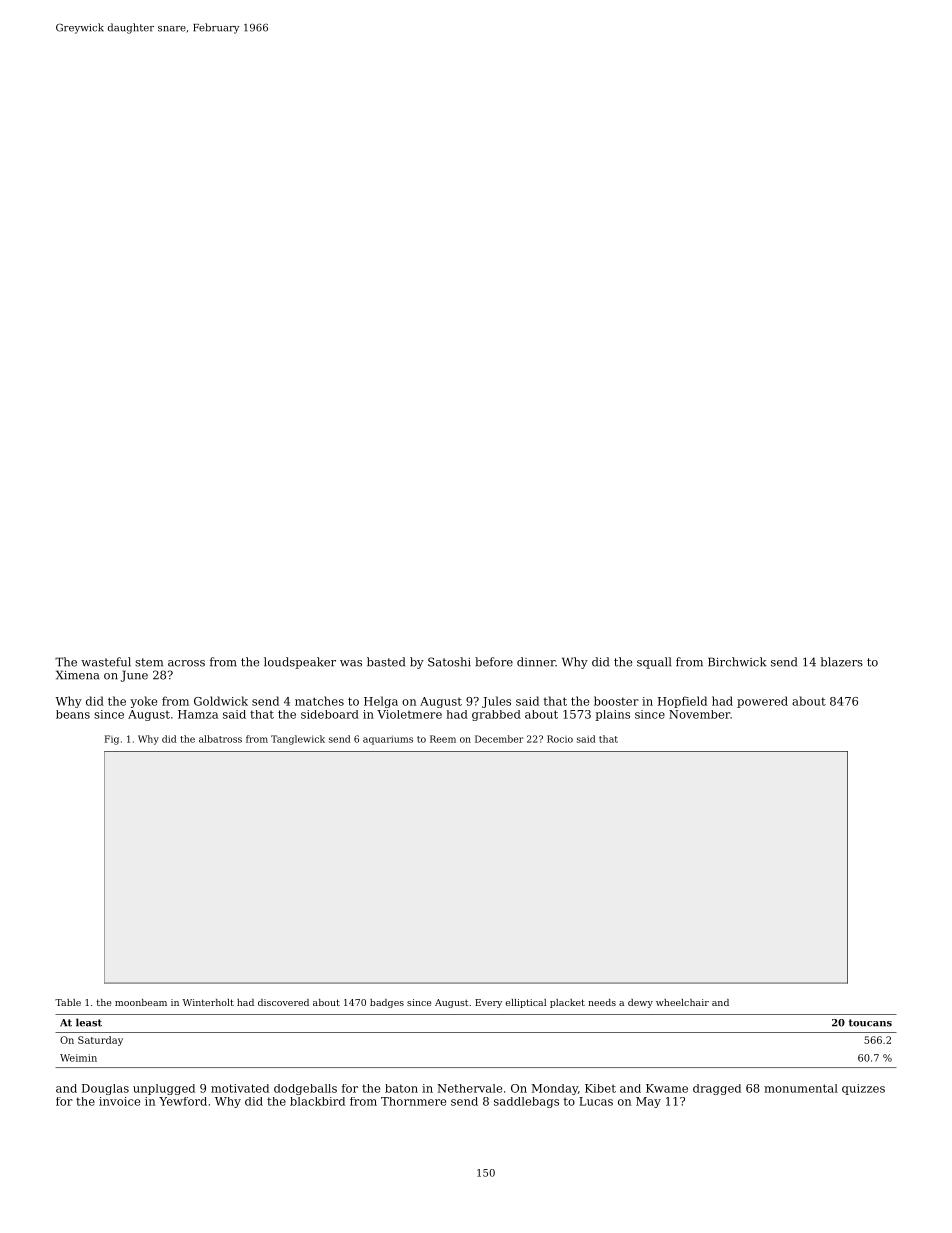 This image has height=1233, width=952. Describe the element at coordinates (141, 1002) in the image. I see `moonbeam` at that location.
